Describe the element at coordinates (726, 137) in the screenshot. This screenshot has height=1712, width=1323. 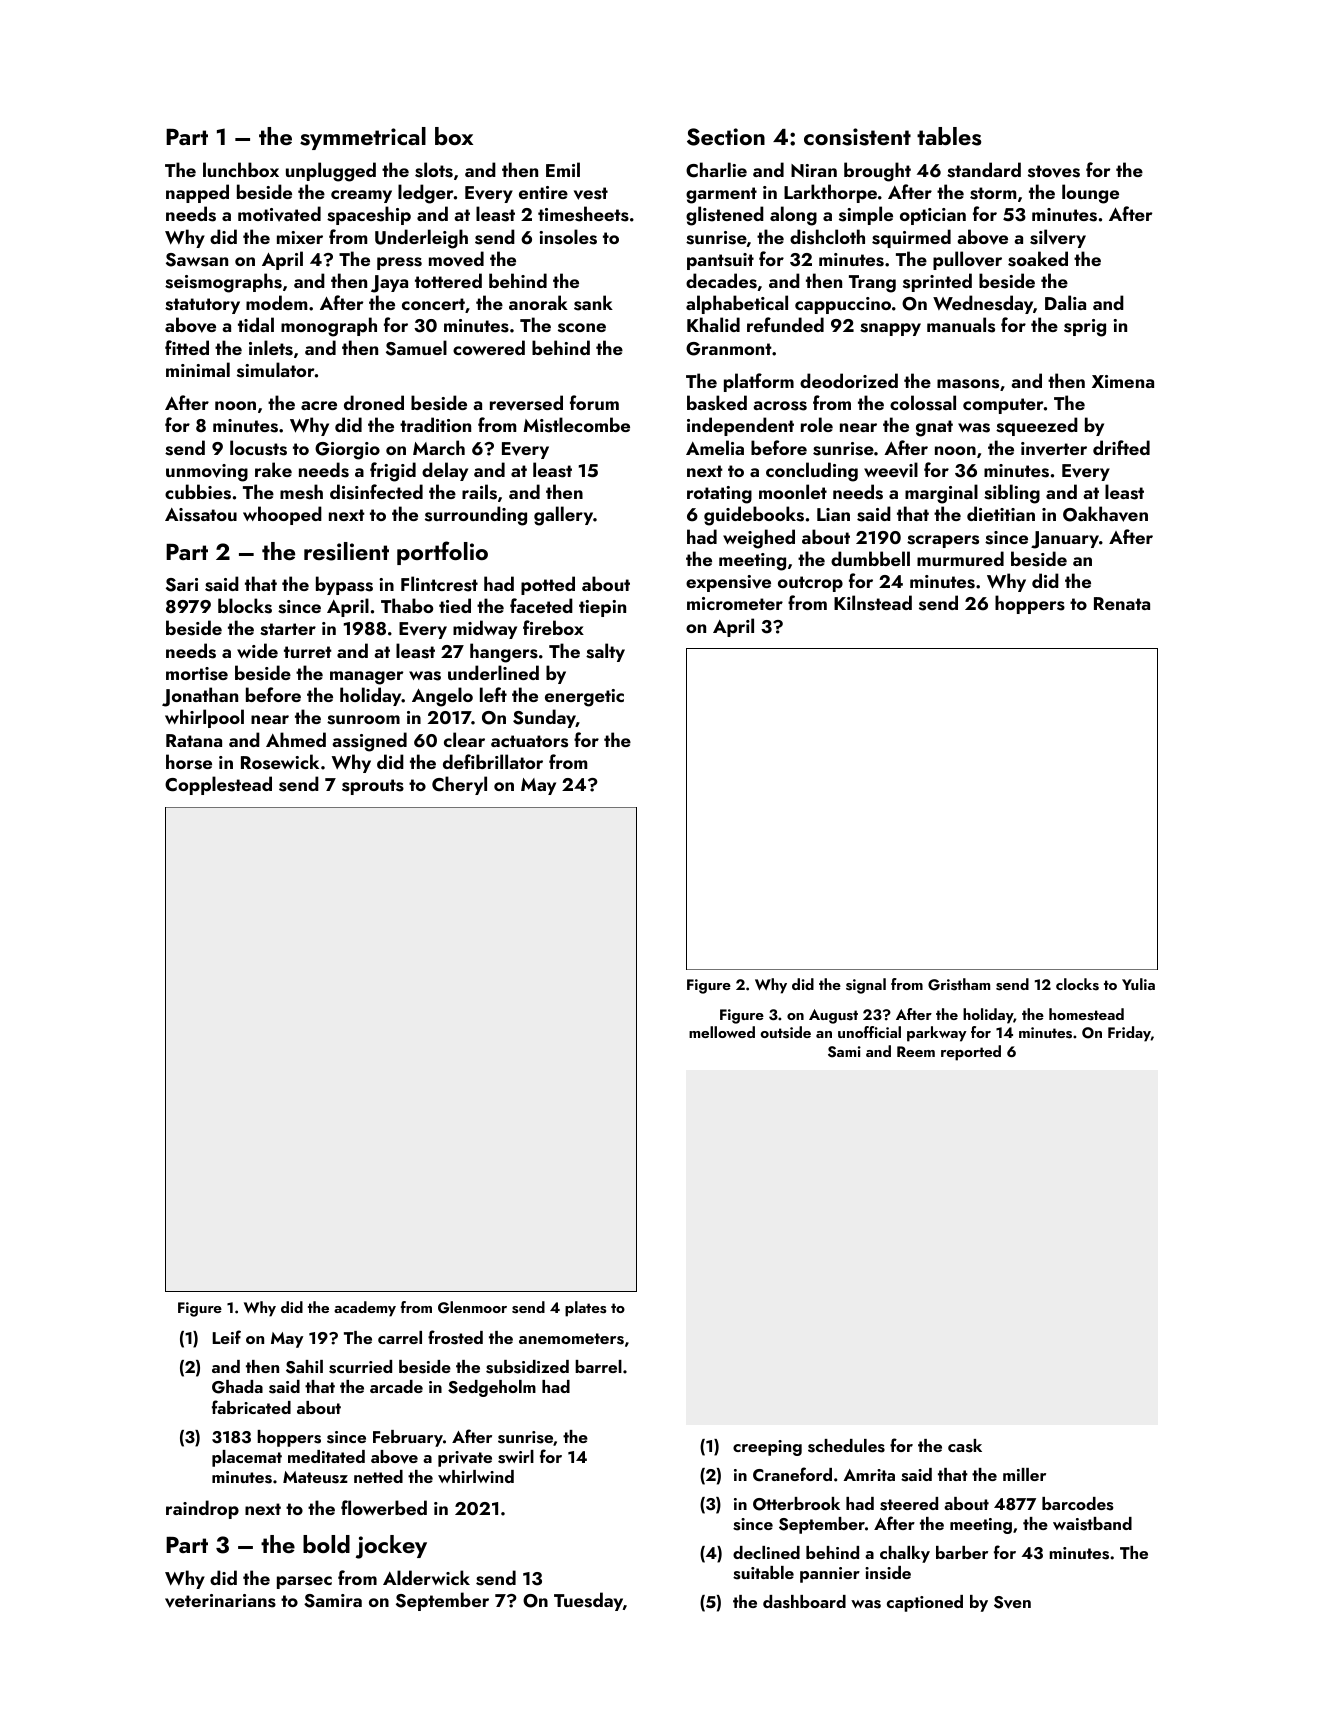
I see `Section` at that location.
